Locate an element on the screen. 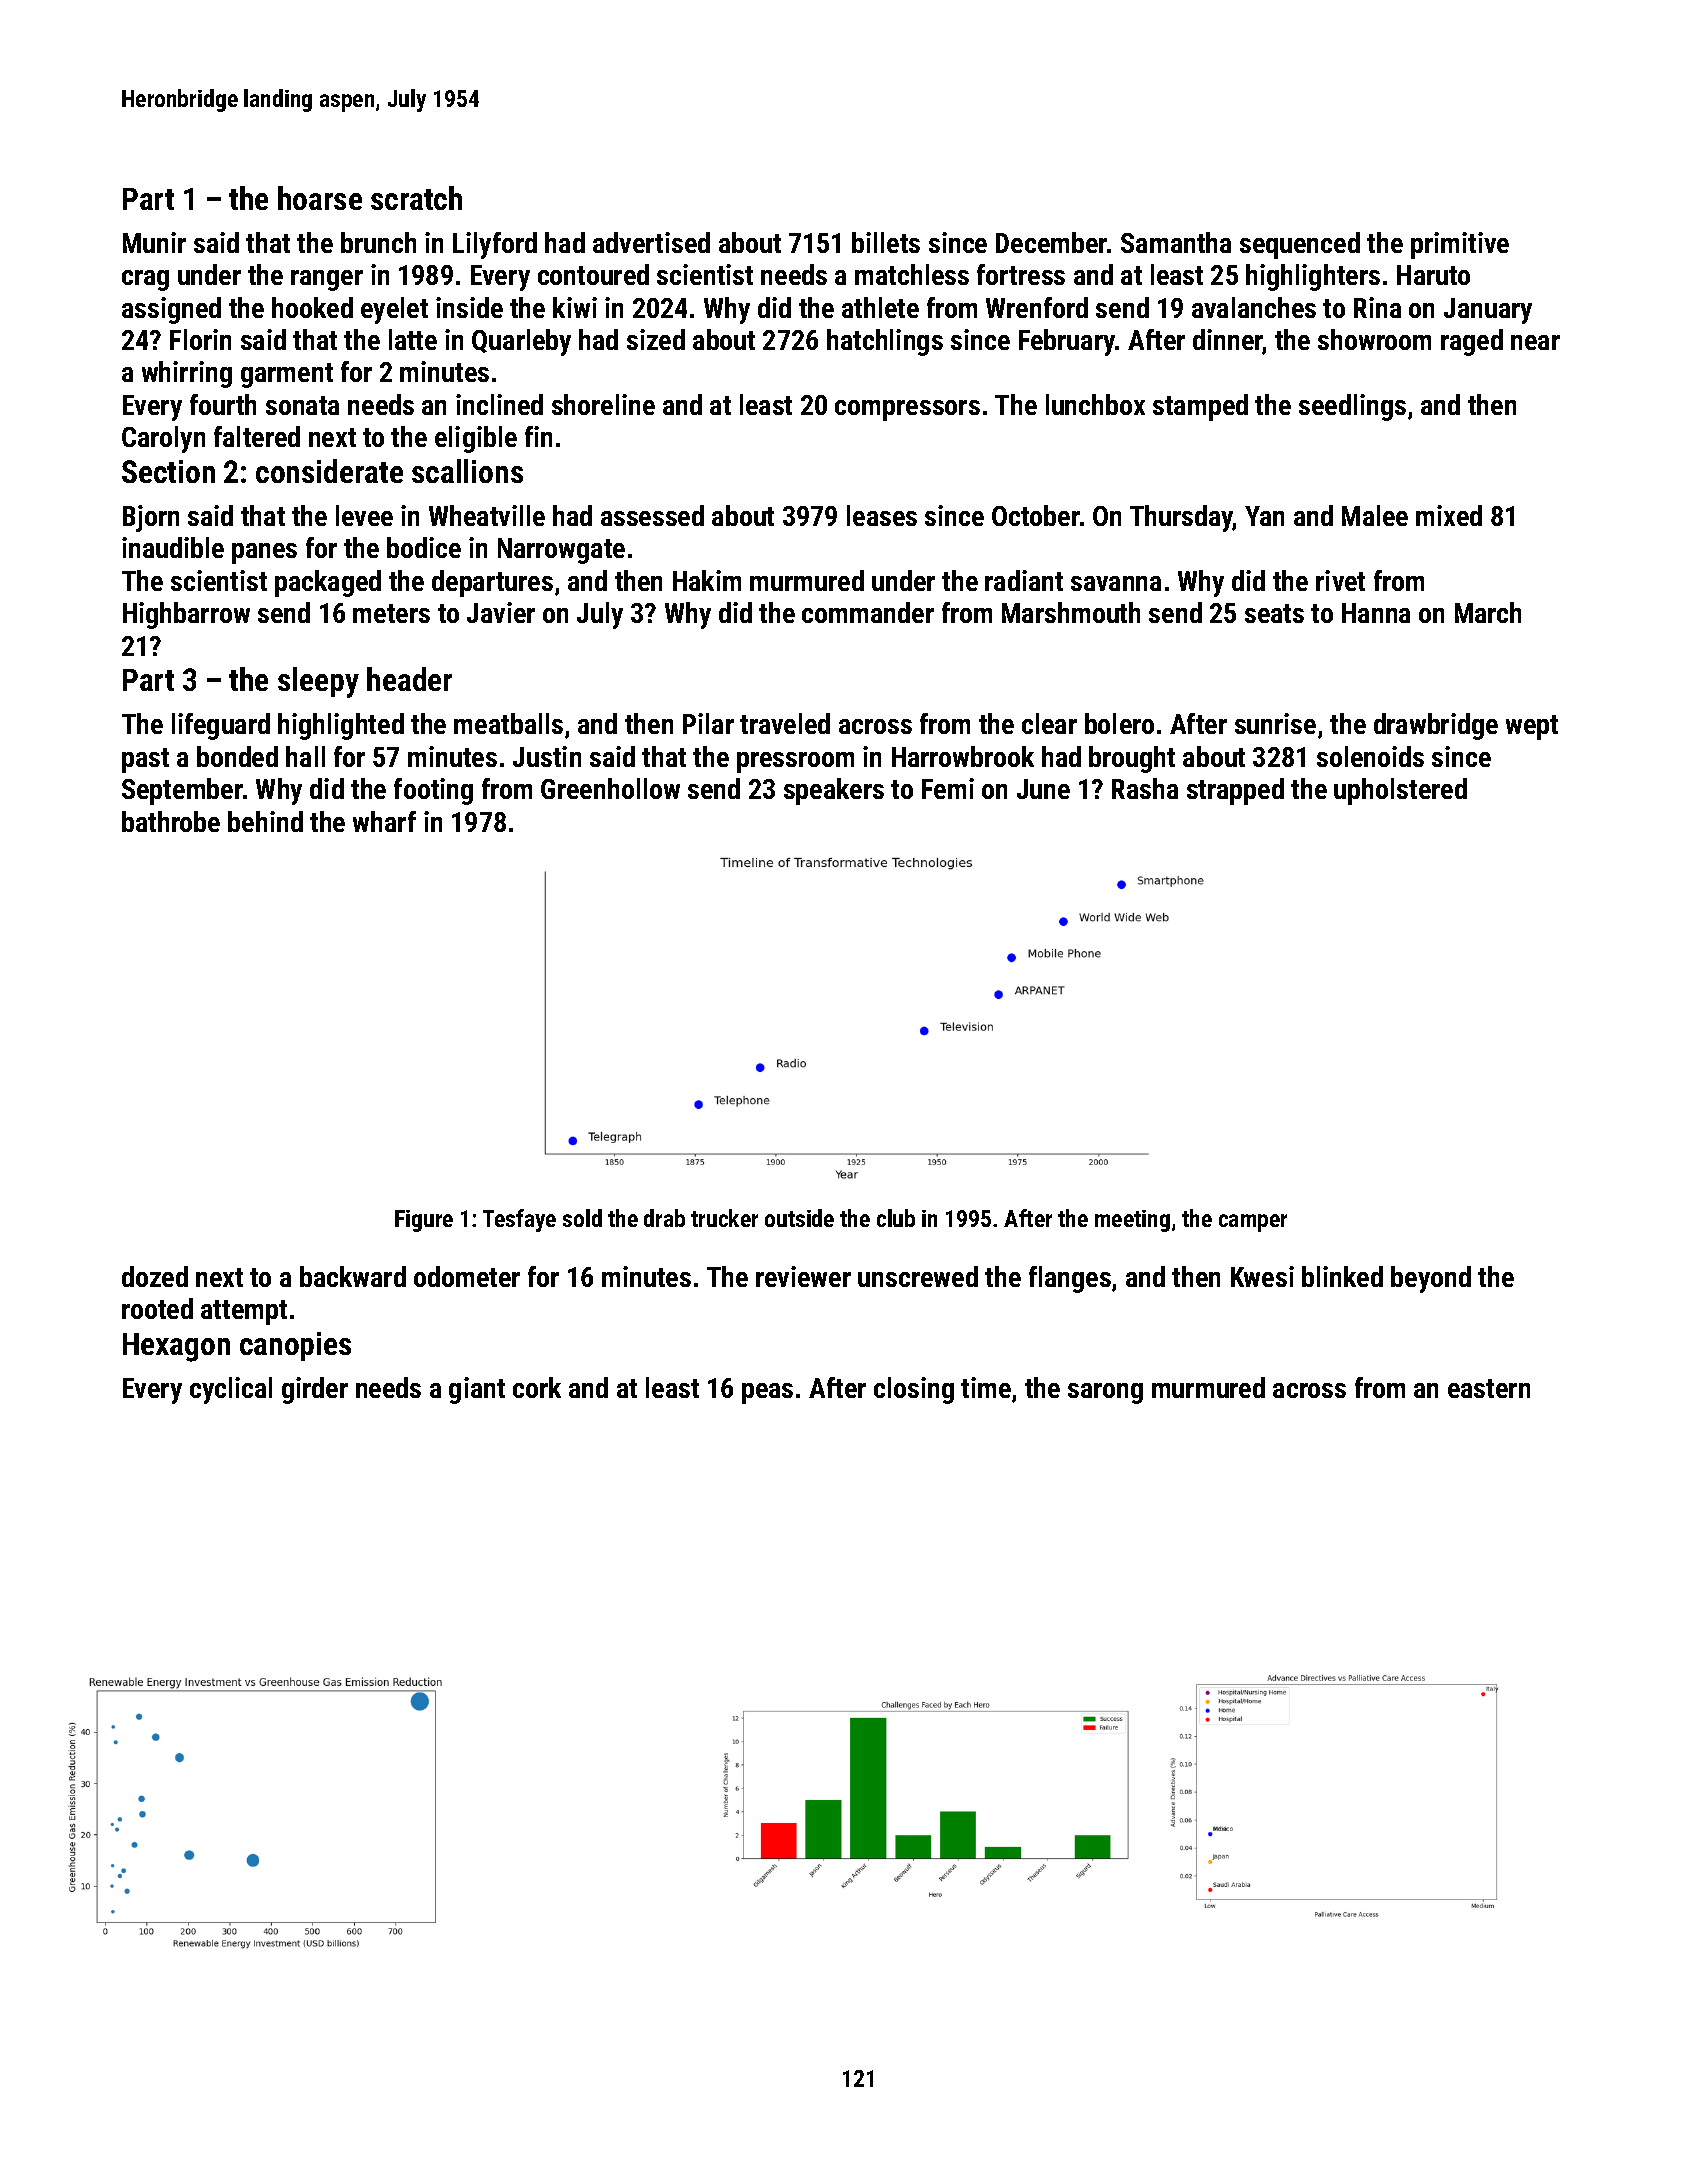  drab is located at coordinates (664, 1218).
